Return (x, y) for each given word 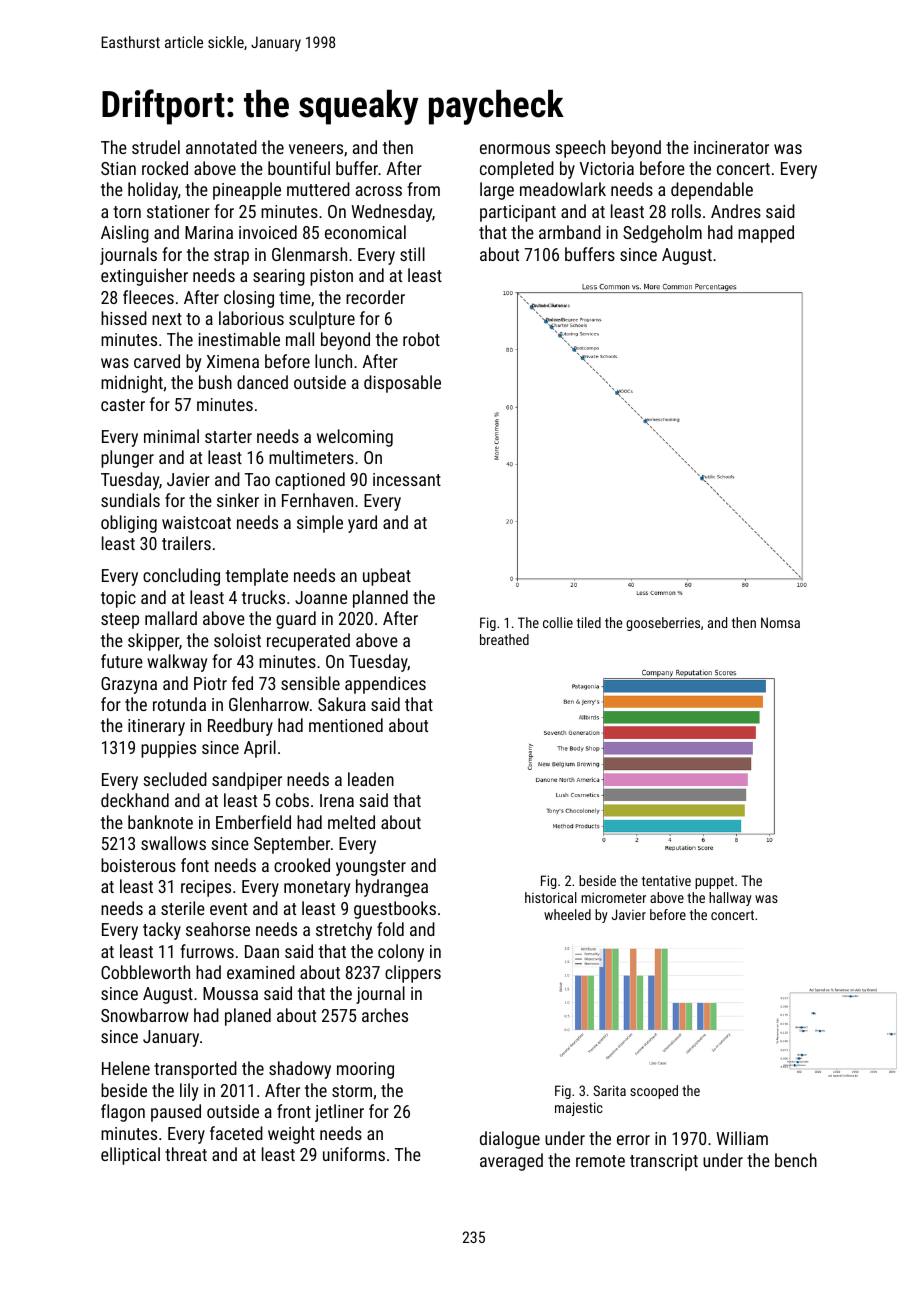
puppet (714, 882)
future (122, 661)
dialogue (510, 1140)
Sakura (342, 704)
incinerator (731, 147)
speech (580, 149)
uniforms (354, 1154)
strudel (156, 147)
